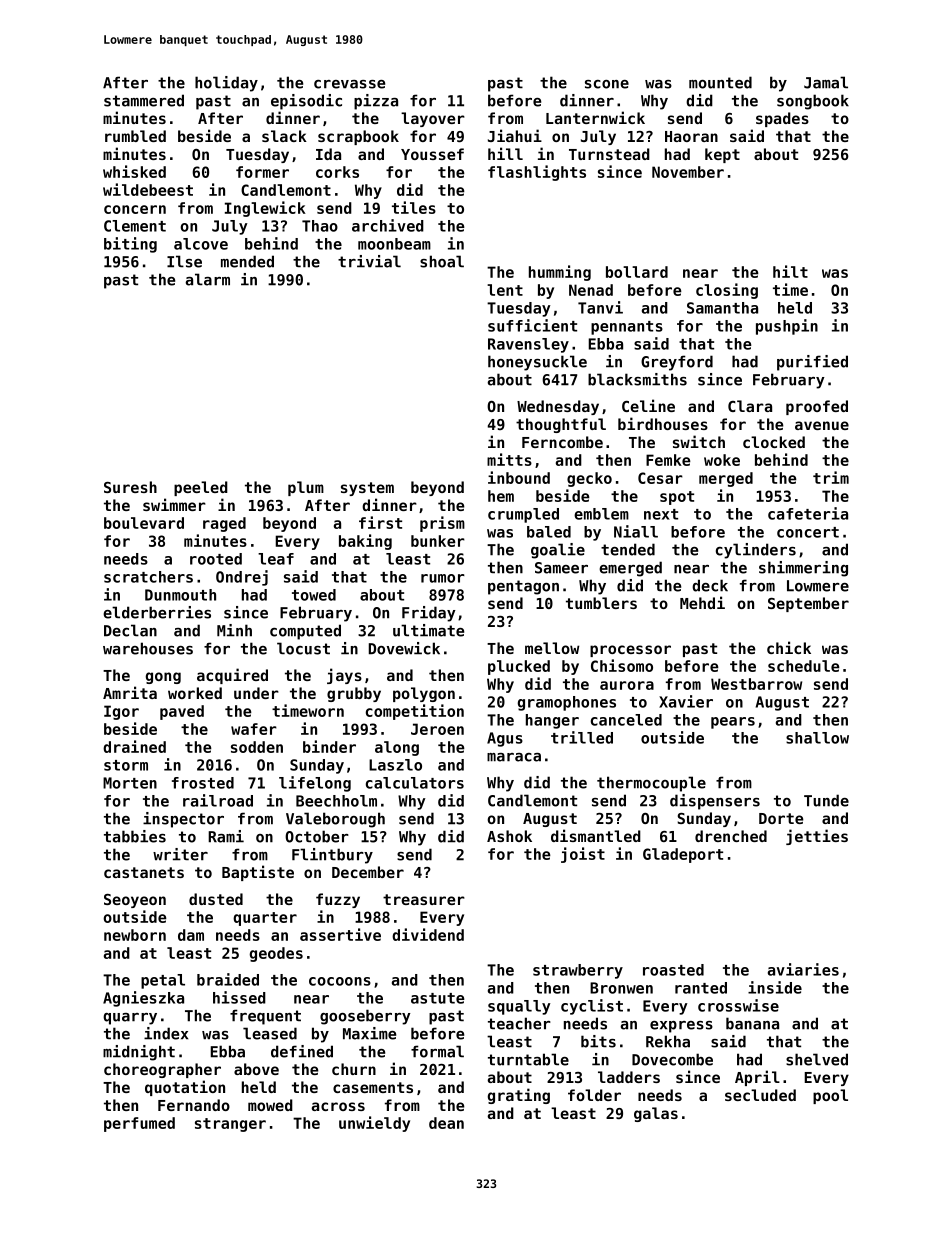  What do you see at coordinates (720, 82) in the document?
I see `mounted` at bounding box center [720, 82].
